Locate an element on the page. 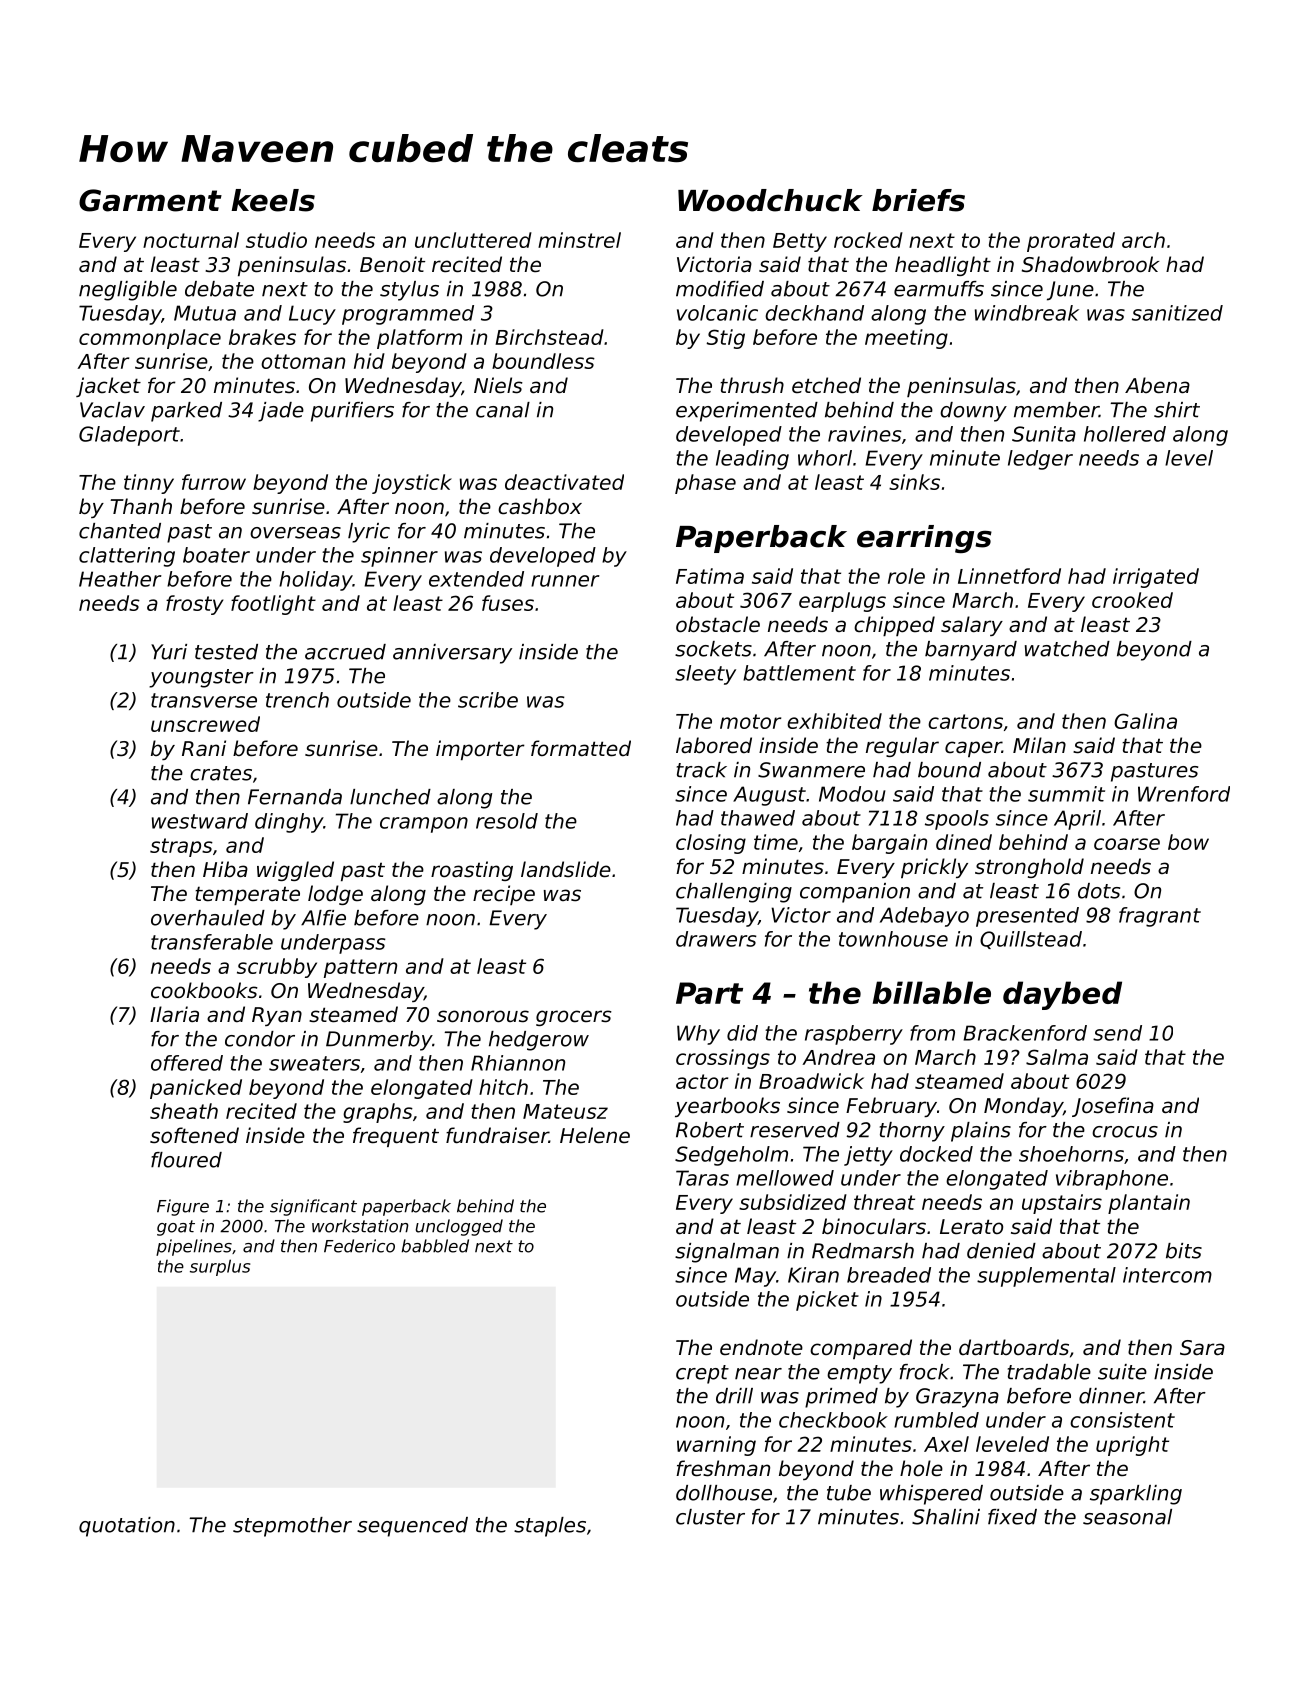 This page has height=1695, width=1309. staples is located at coordinates (550, 1527).
